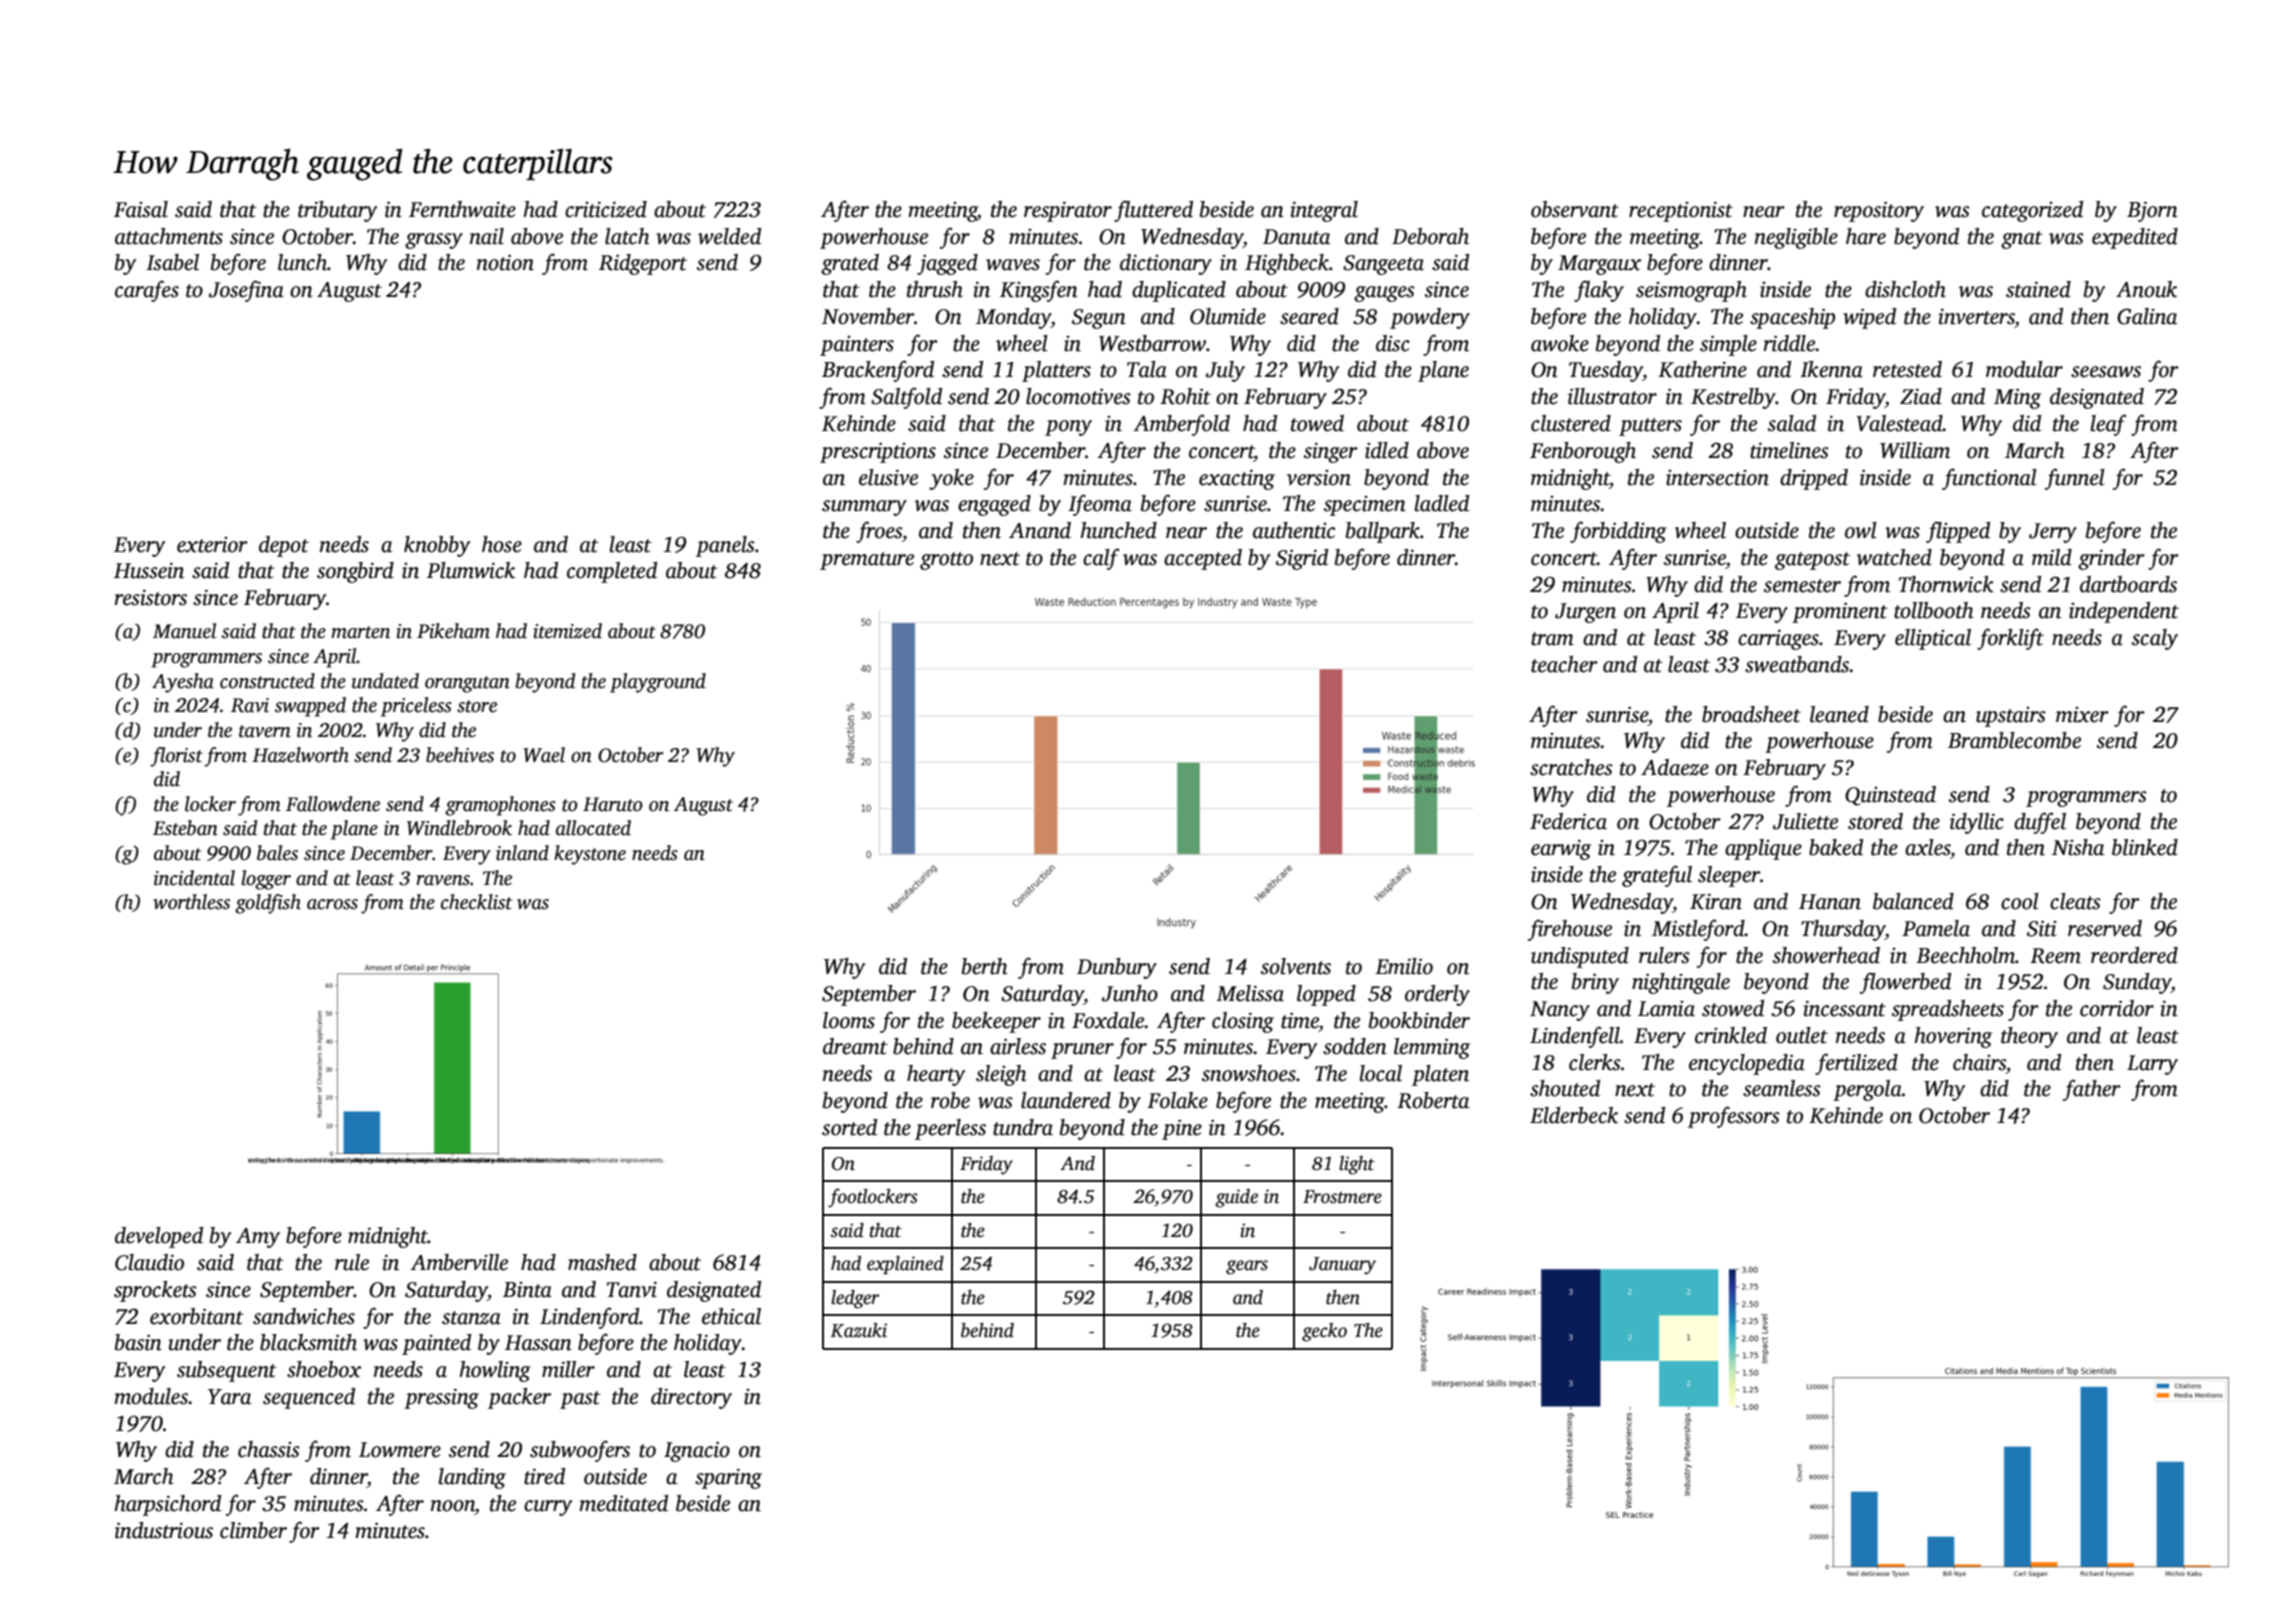 The width and height of the screenshot is (2292, 1620). What do you see at coordinates (1933, 639) in the screenshot?
I see `elliptical` at bounding box center [1933, 639].
